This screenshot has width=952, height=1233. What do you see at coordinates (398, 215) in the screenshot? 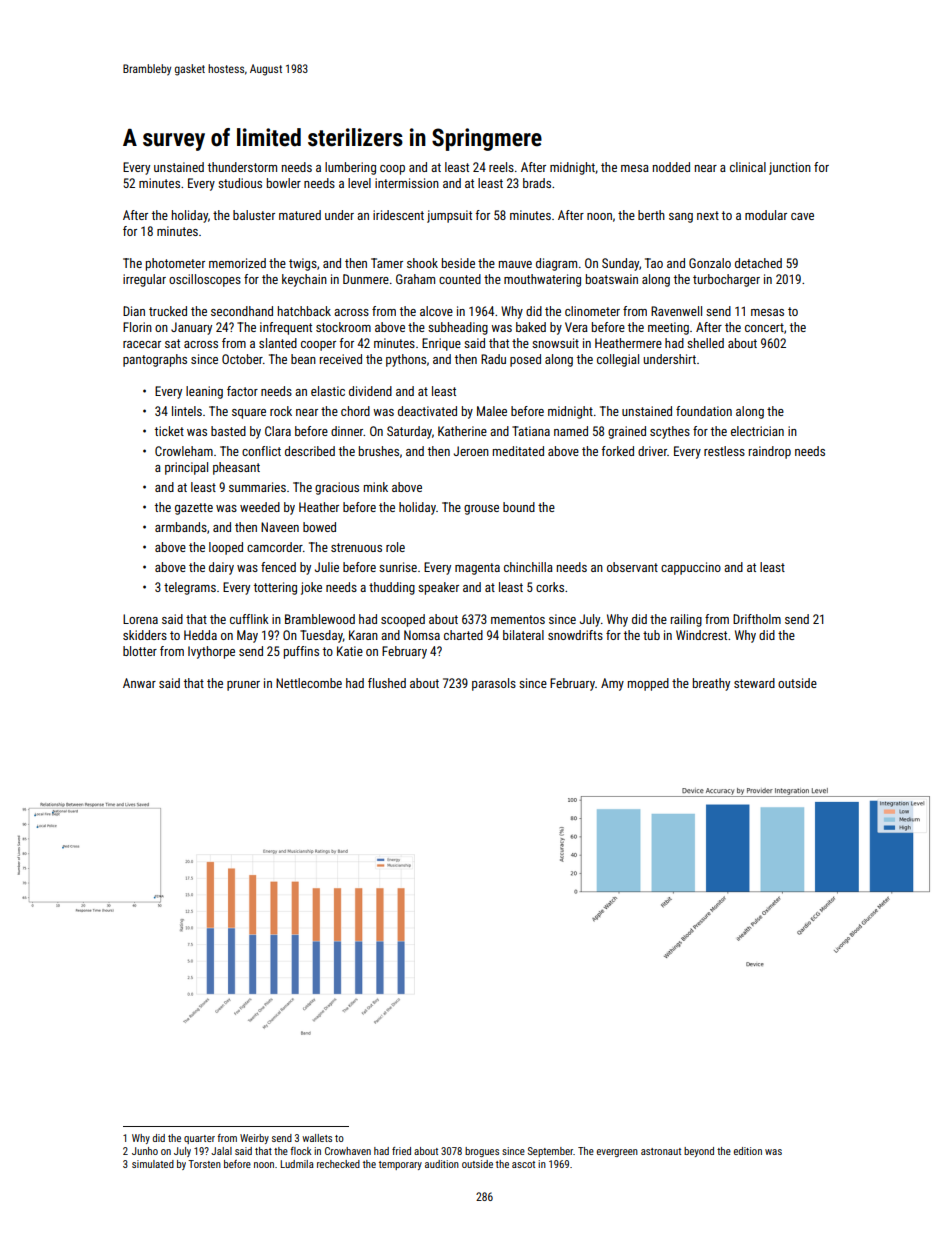
I see `iridescent` at bounding box center [398, 215].
